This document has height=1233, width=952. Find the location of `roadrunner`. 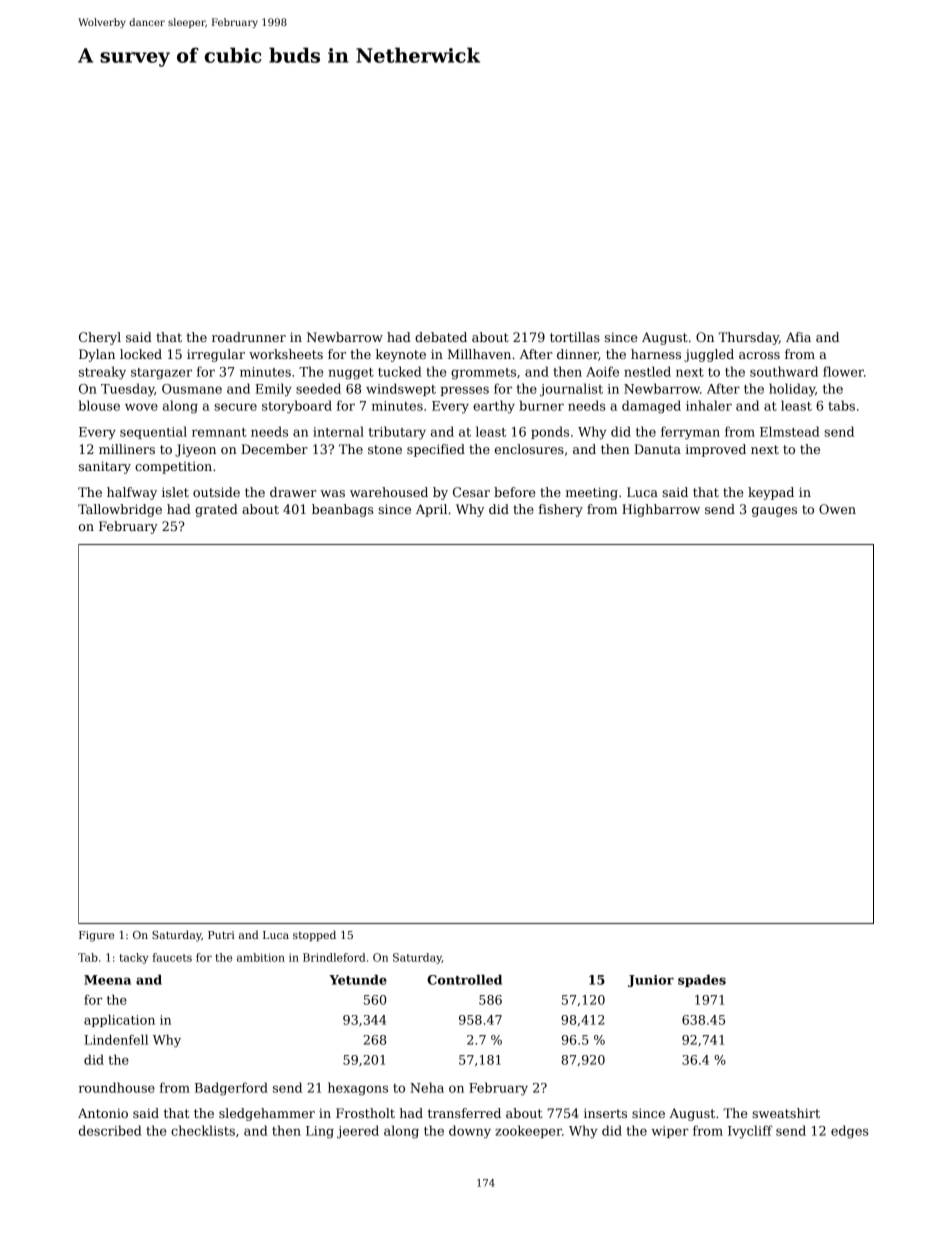

roadrunner is located at coordinates (249, 337).
